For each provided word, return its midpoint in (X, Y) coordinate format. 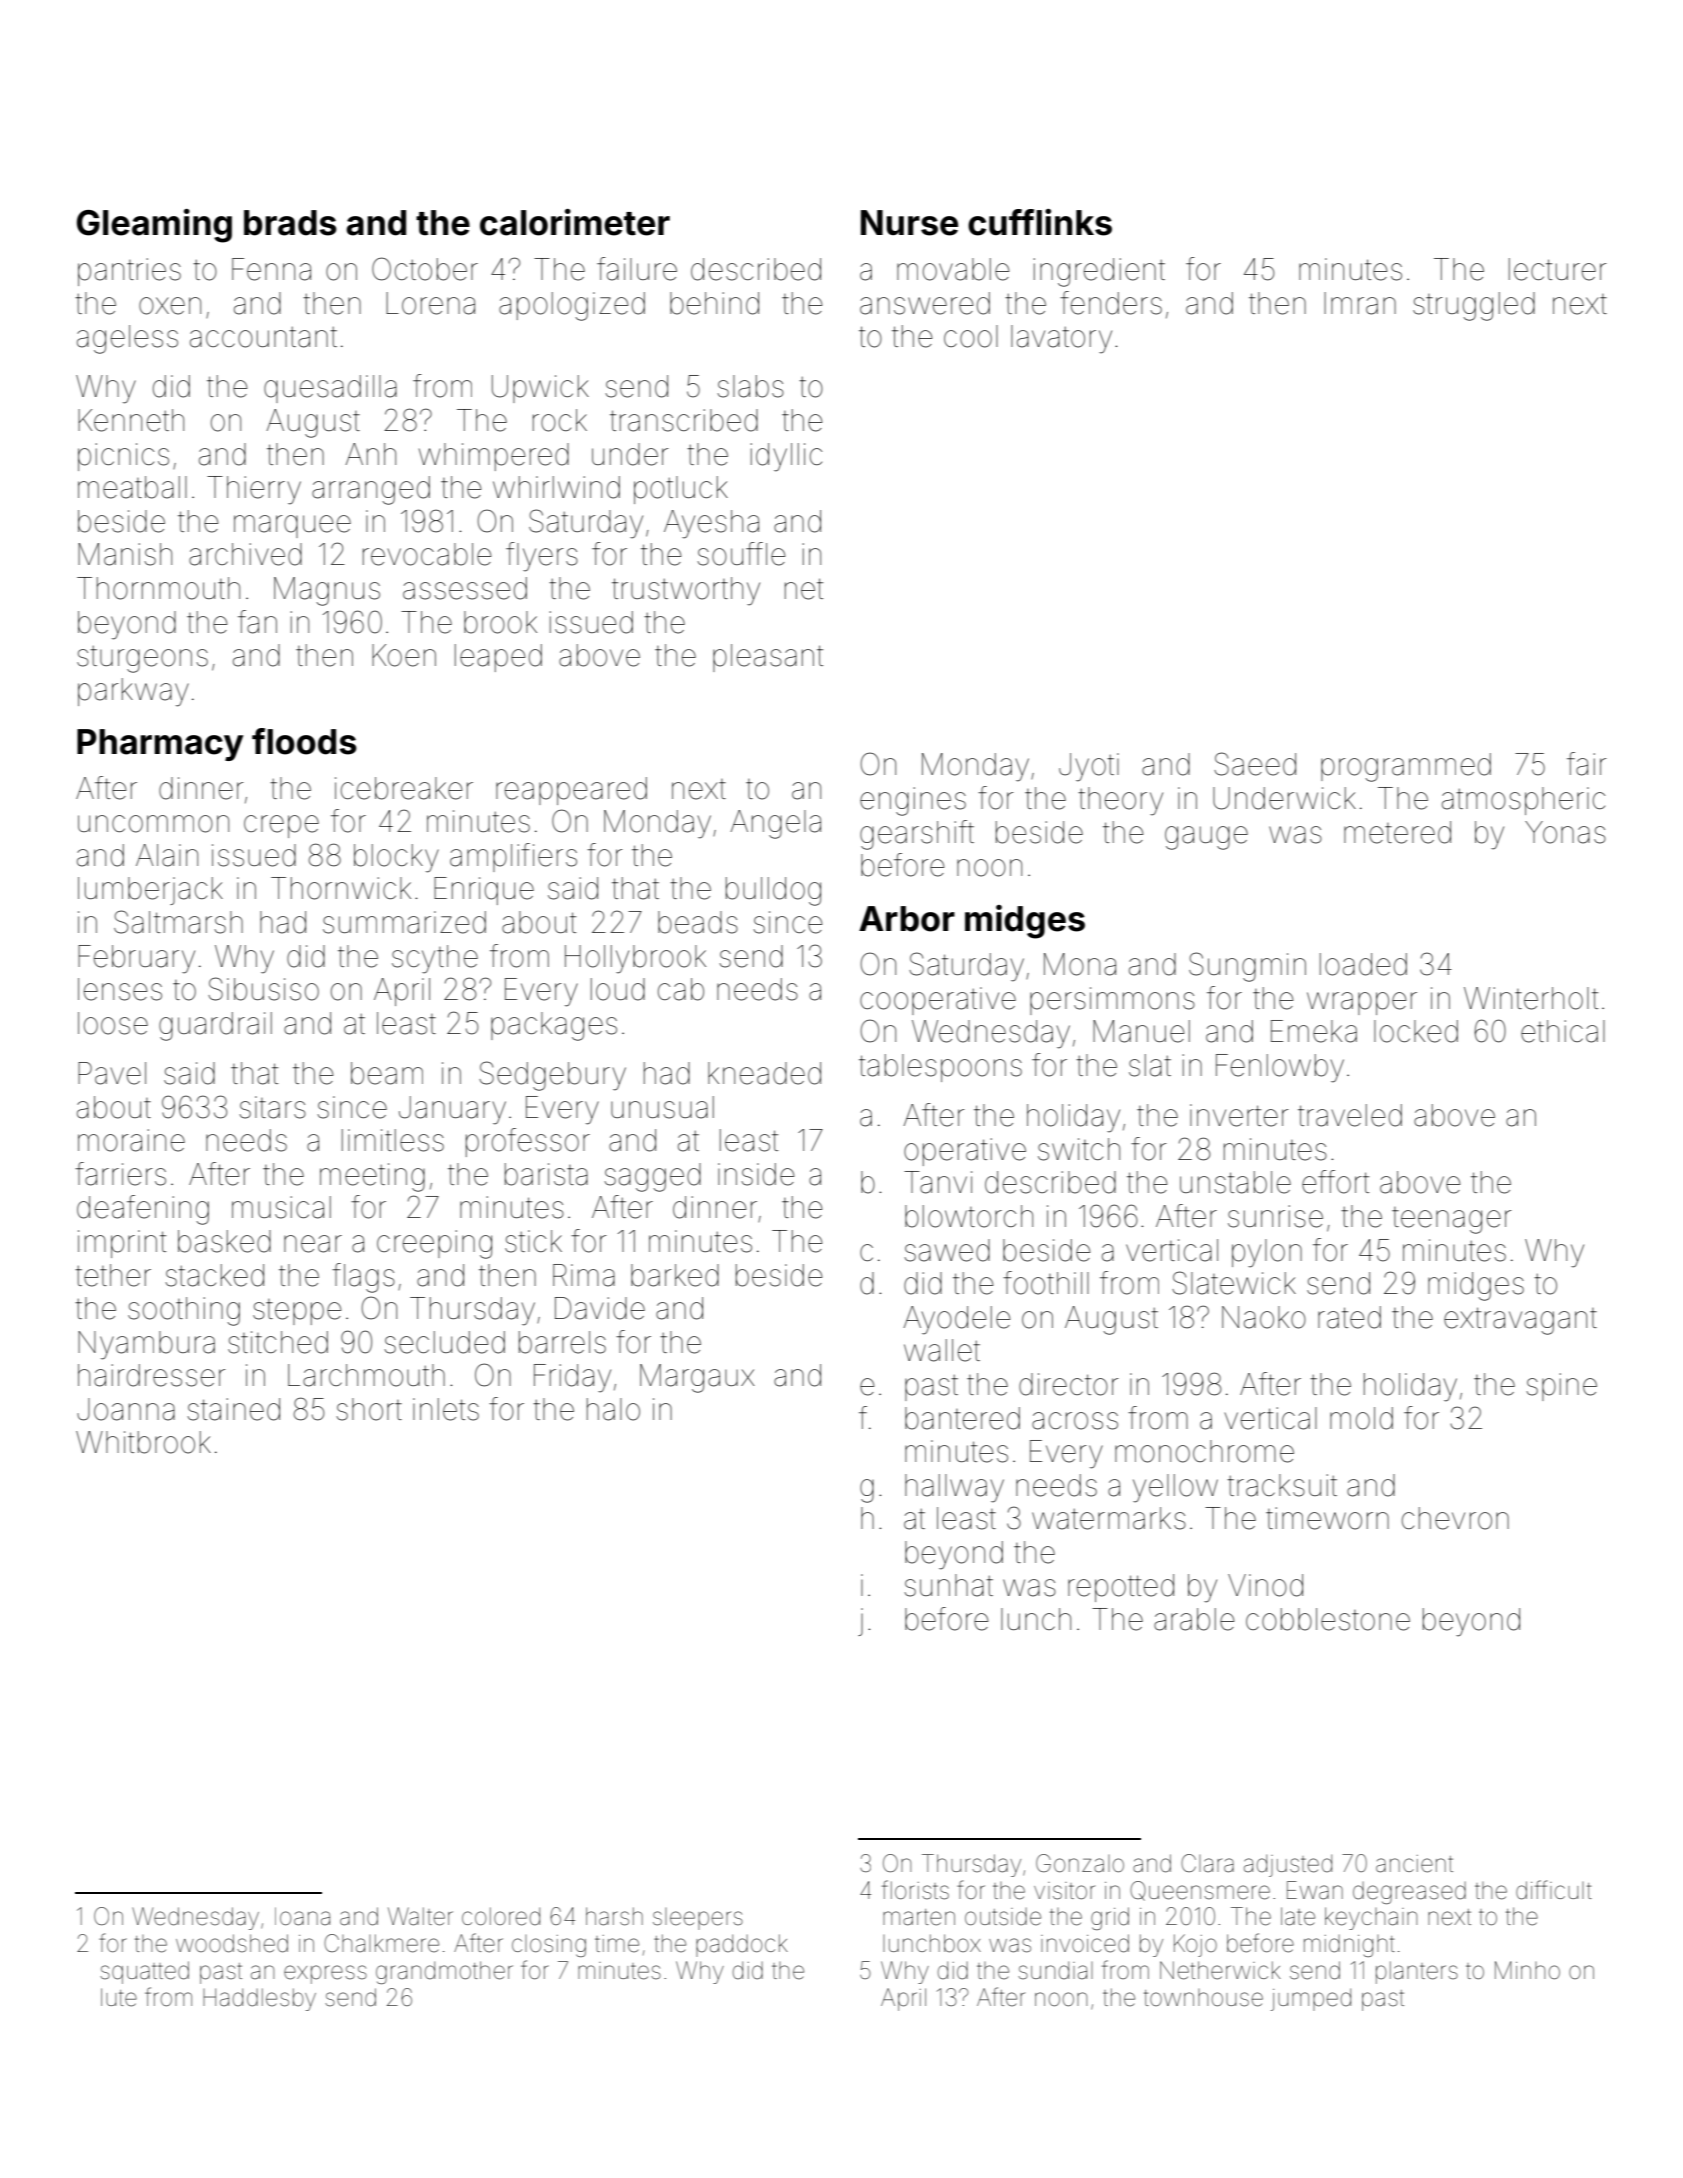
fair (1587, 764)
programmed (1406, 767)
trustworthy (686, 591)
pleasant (768, 658)
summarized (404, 922)
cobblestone (1328, 1619)
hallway (954, 1488)
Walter (420, 1916)
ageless (127, 339)
